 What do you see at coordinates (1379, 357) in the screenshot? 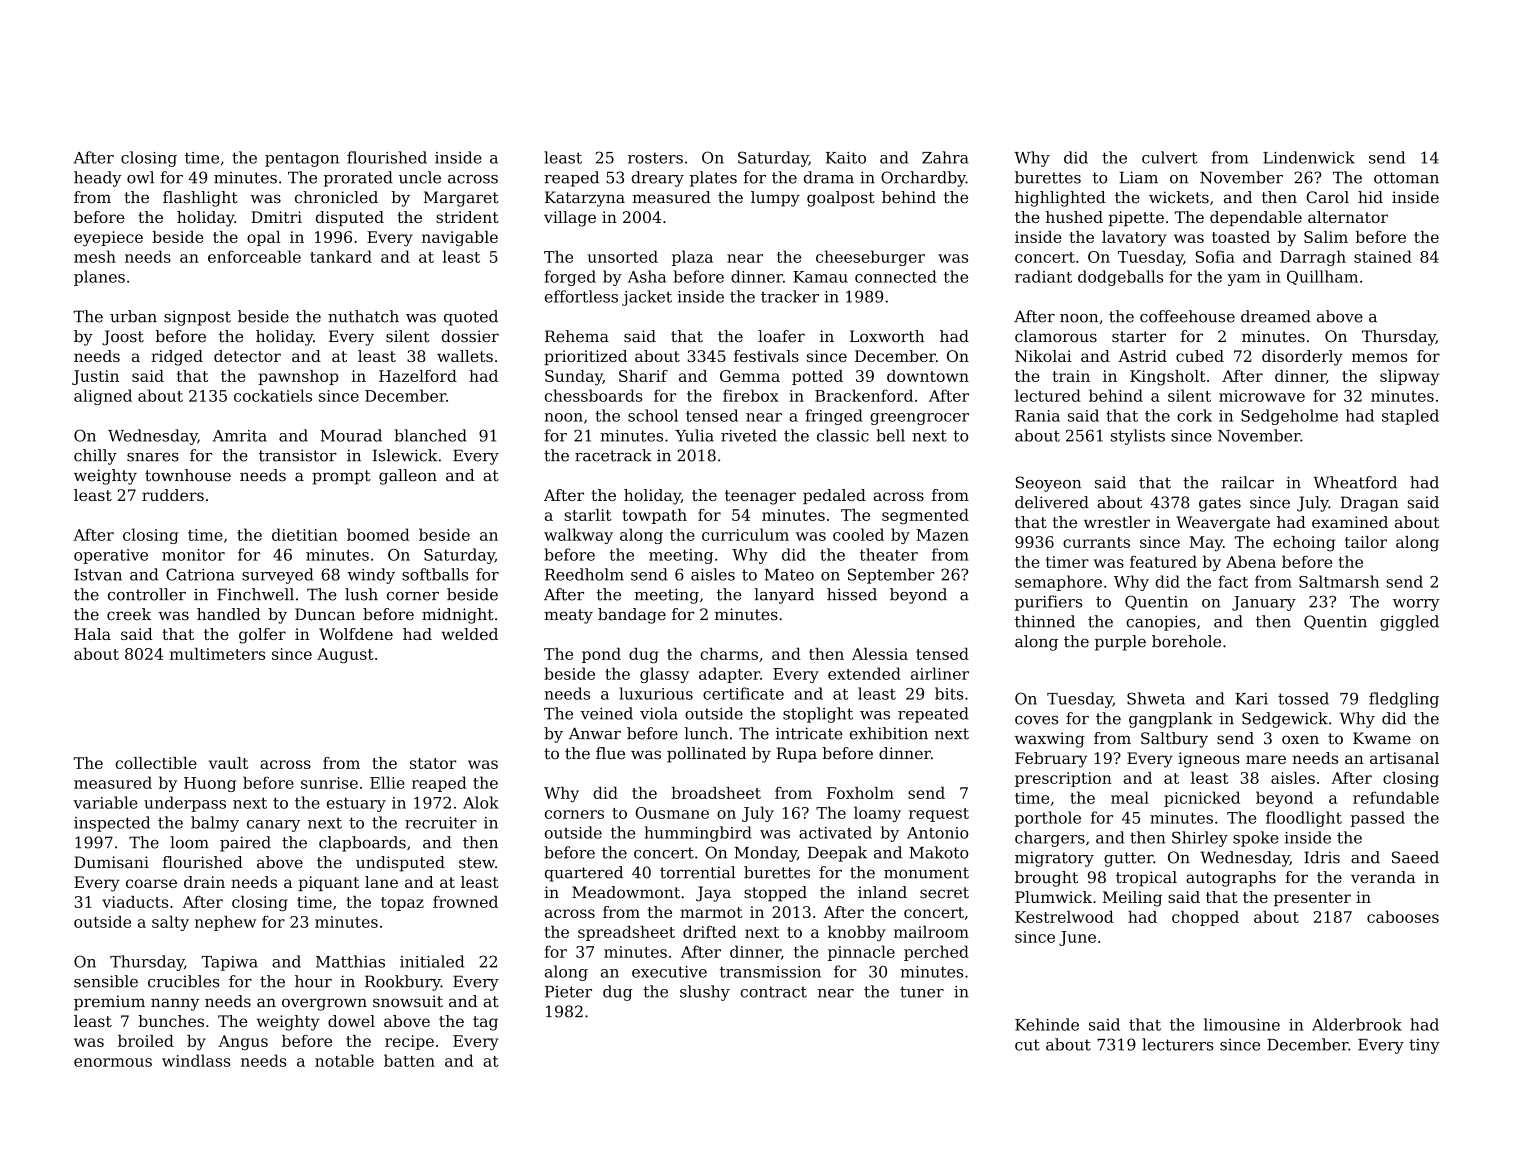
I see `memos` at bounding box center [1379, 357].
